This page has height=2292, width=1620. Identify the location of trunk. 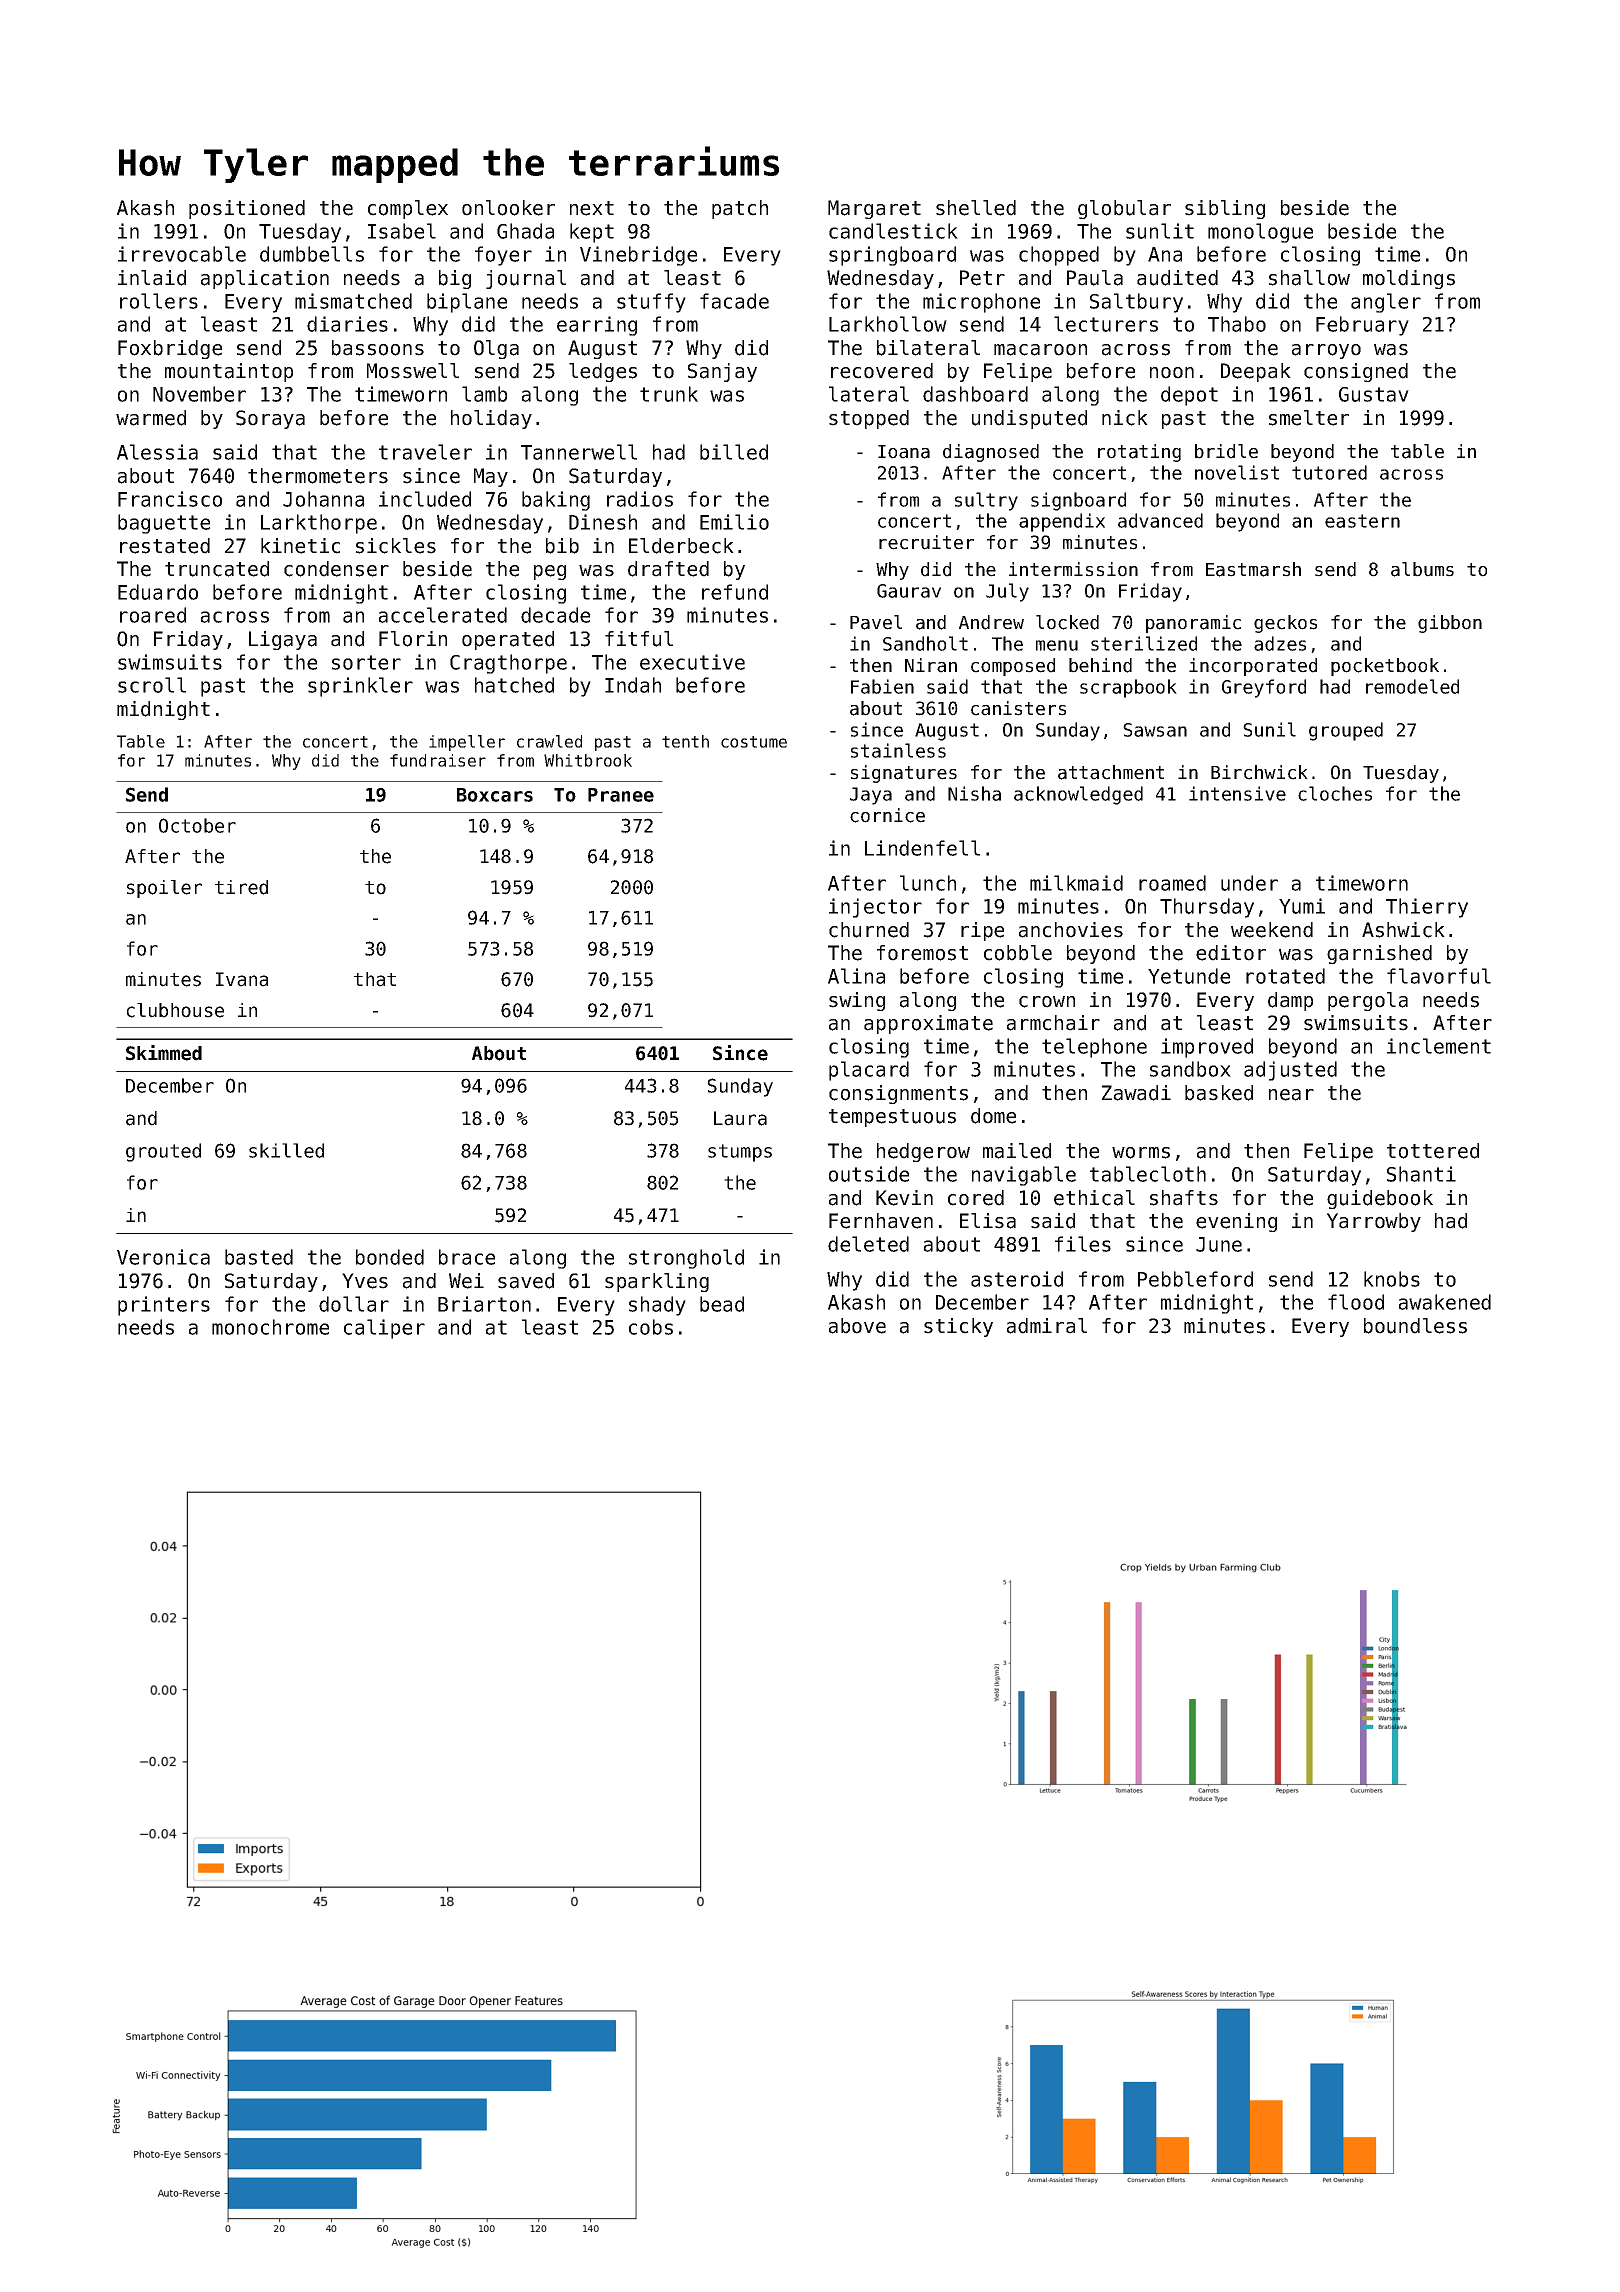
(669, 394).
